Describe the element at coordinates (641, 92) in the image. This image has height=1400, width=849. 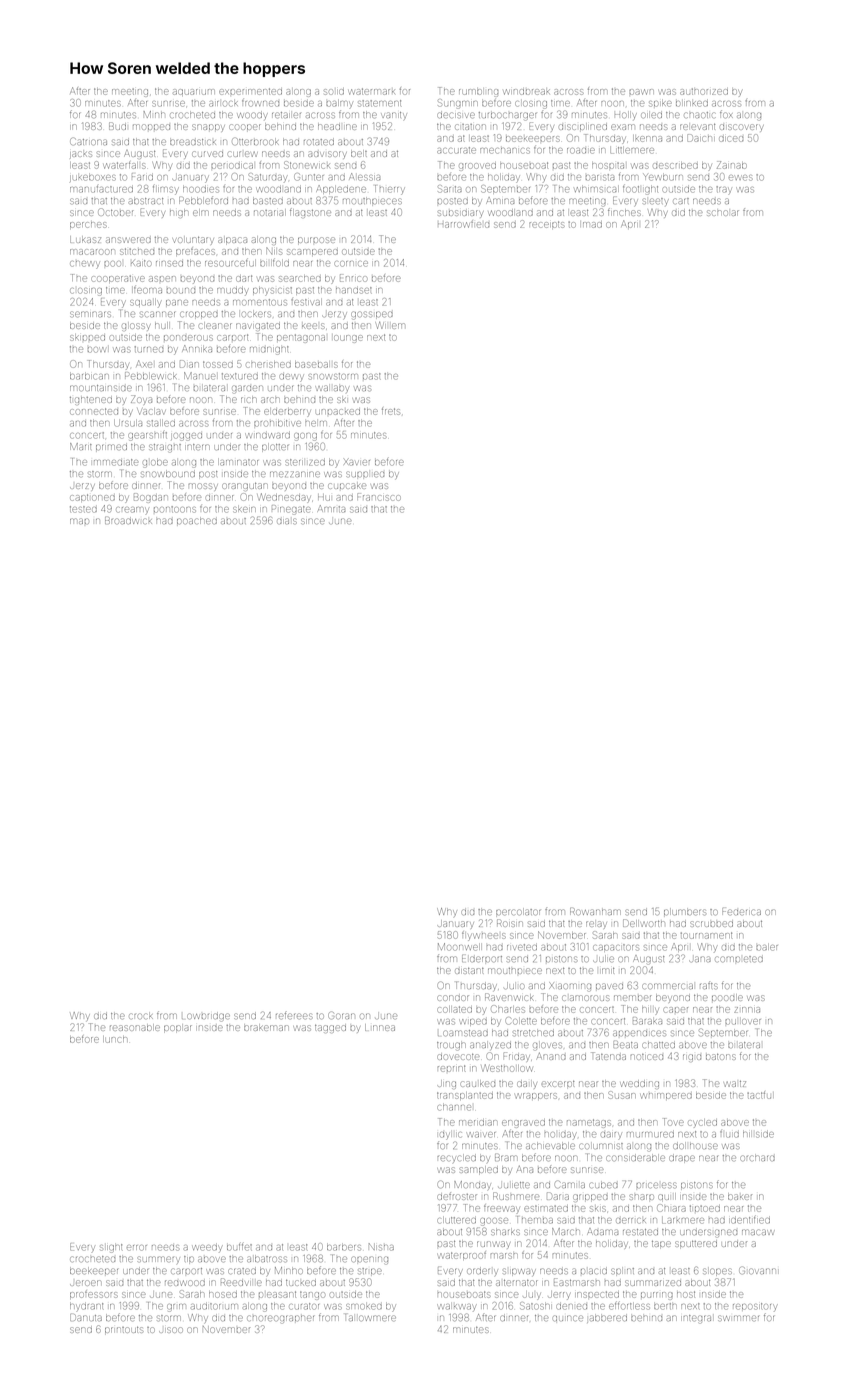
I see `pawn` at that location.
